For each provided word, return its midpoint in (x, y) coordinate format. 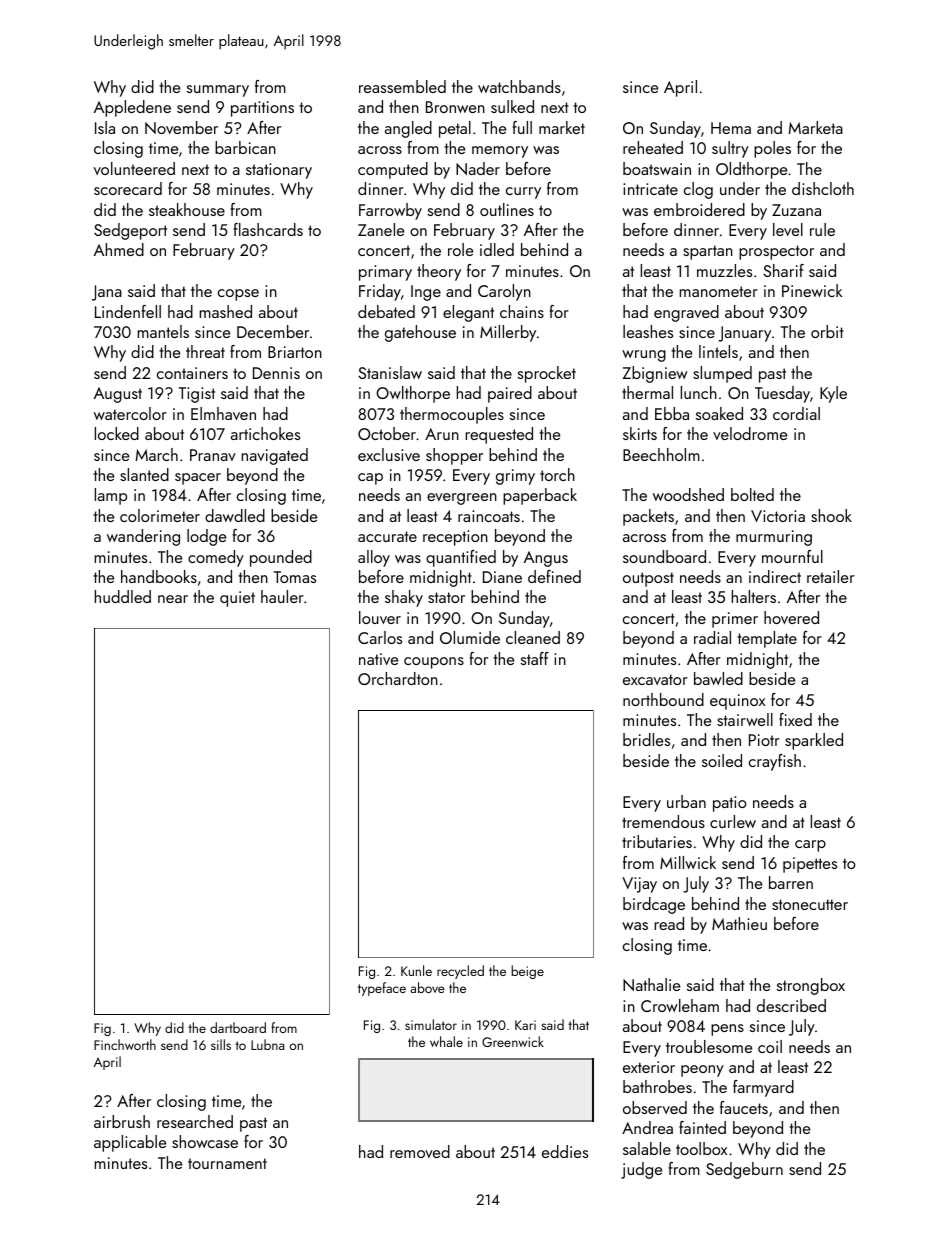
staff (535, 658)
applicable (130, 1143)
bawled (718, 678)
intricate (650, 189)
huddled (123, 596)
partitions (262, 109)
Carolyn (504, 292)
